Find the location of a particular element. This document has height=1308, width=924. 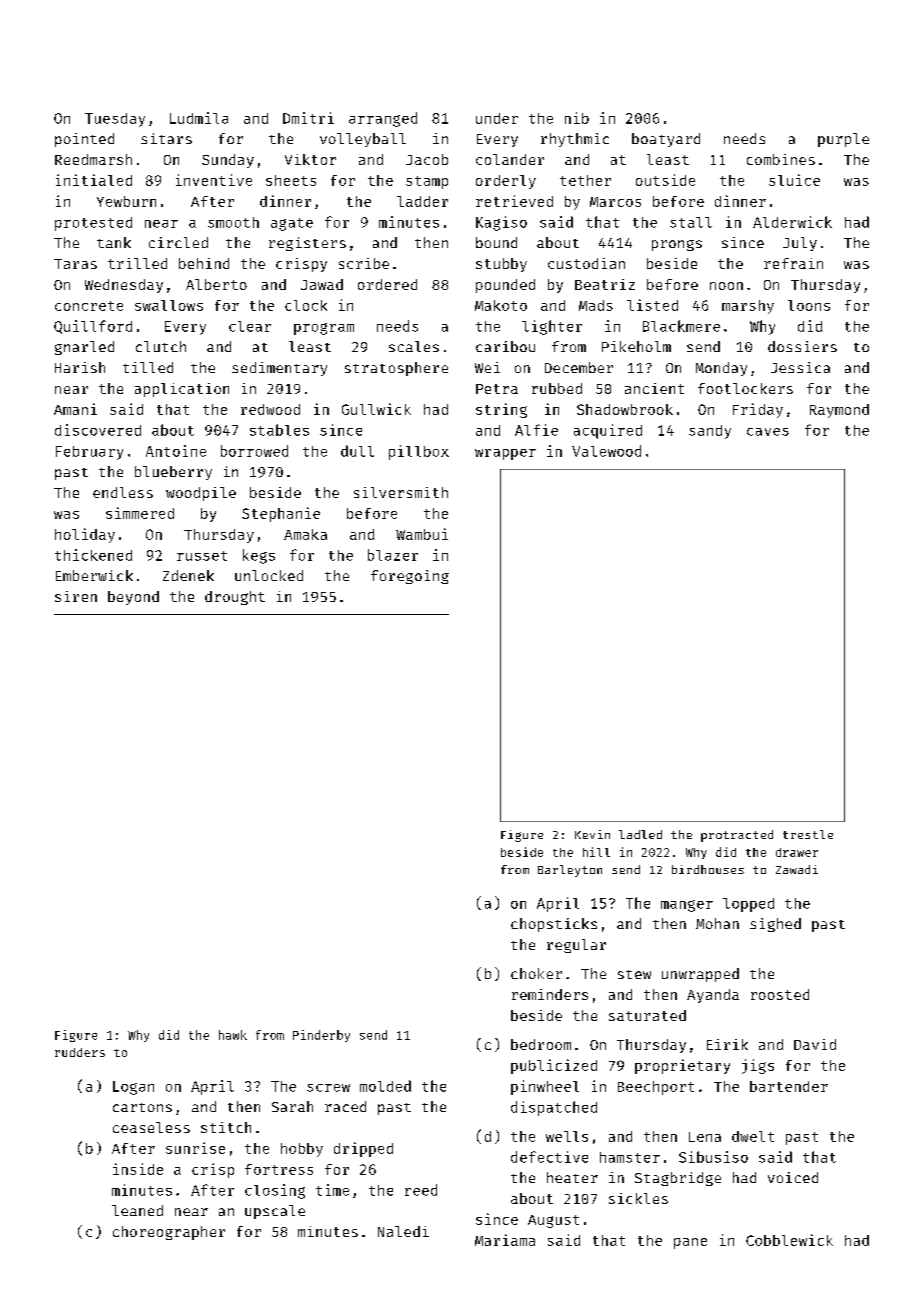

sunrise is located at coordinates (195, 1148).
